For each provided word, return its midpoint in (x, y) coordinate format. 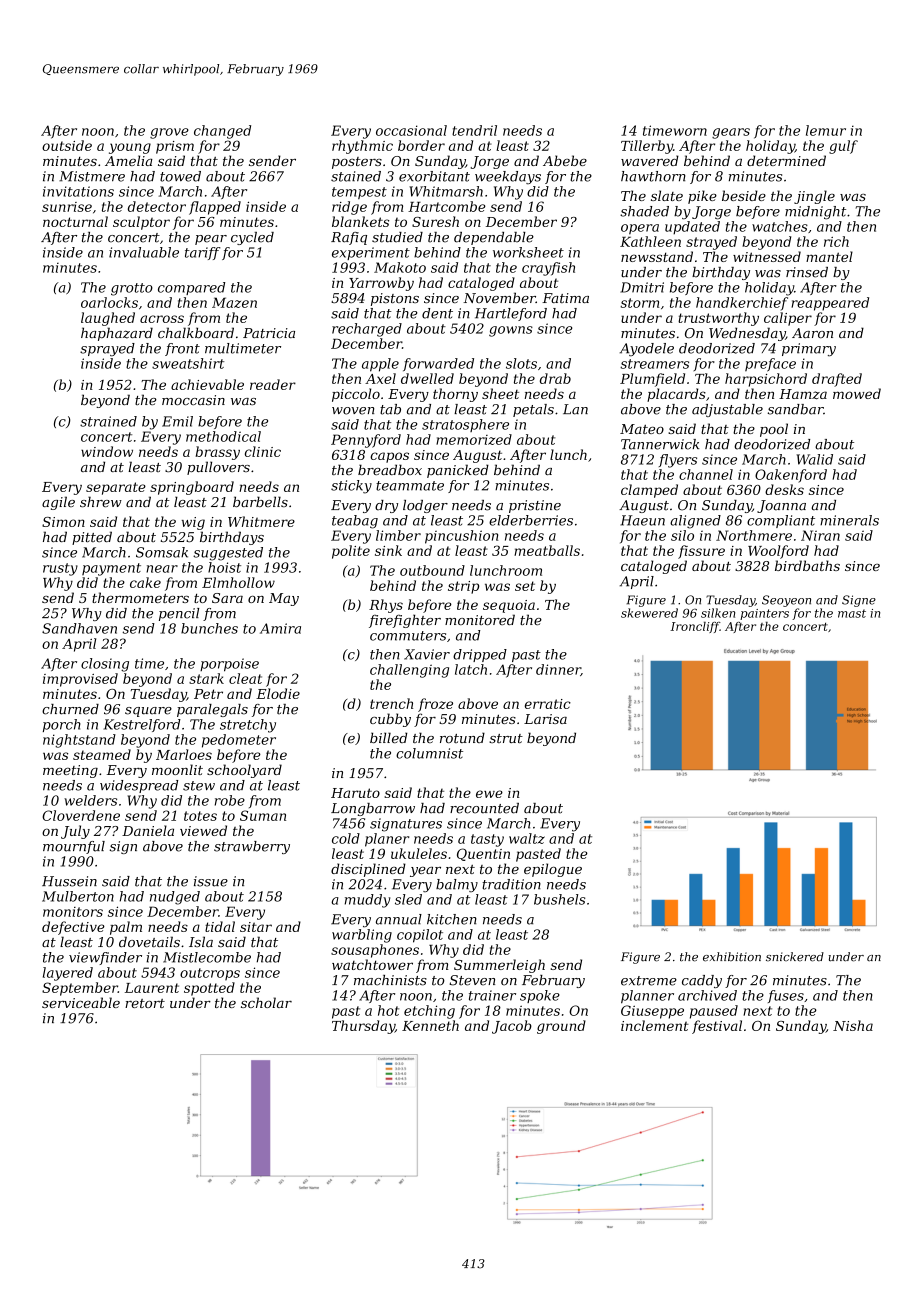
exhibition (732, 957)
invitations (78, 191)
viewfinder (105, 958)
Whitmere (261, 521)
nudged (175, 898)
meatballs (547, 550)
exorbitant (434, 176)
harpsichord (766, 380)
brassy (217, 453)
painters (764, 614)
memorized (474, 439)
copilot (420, 936)
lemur (826, 130)
